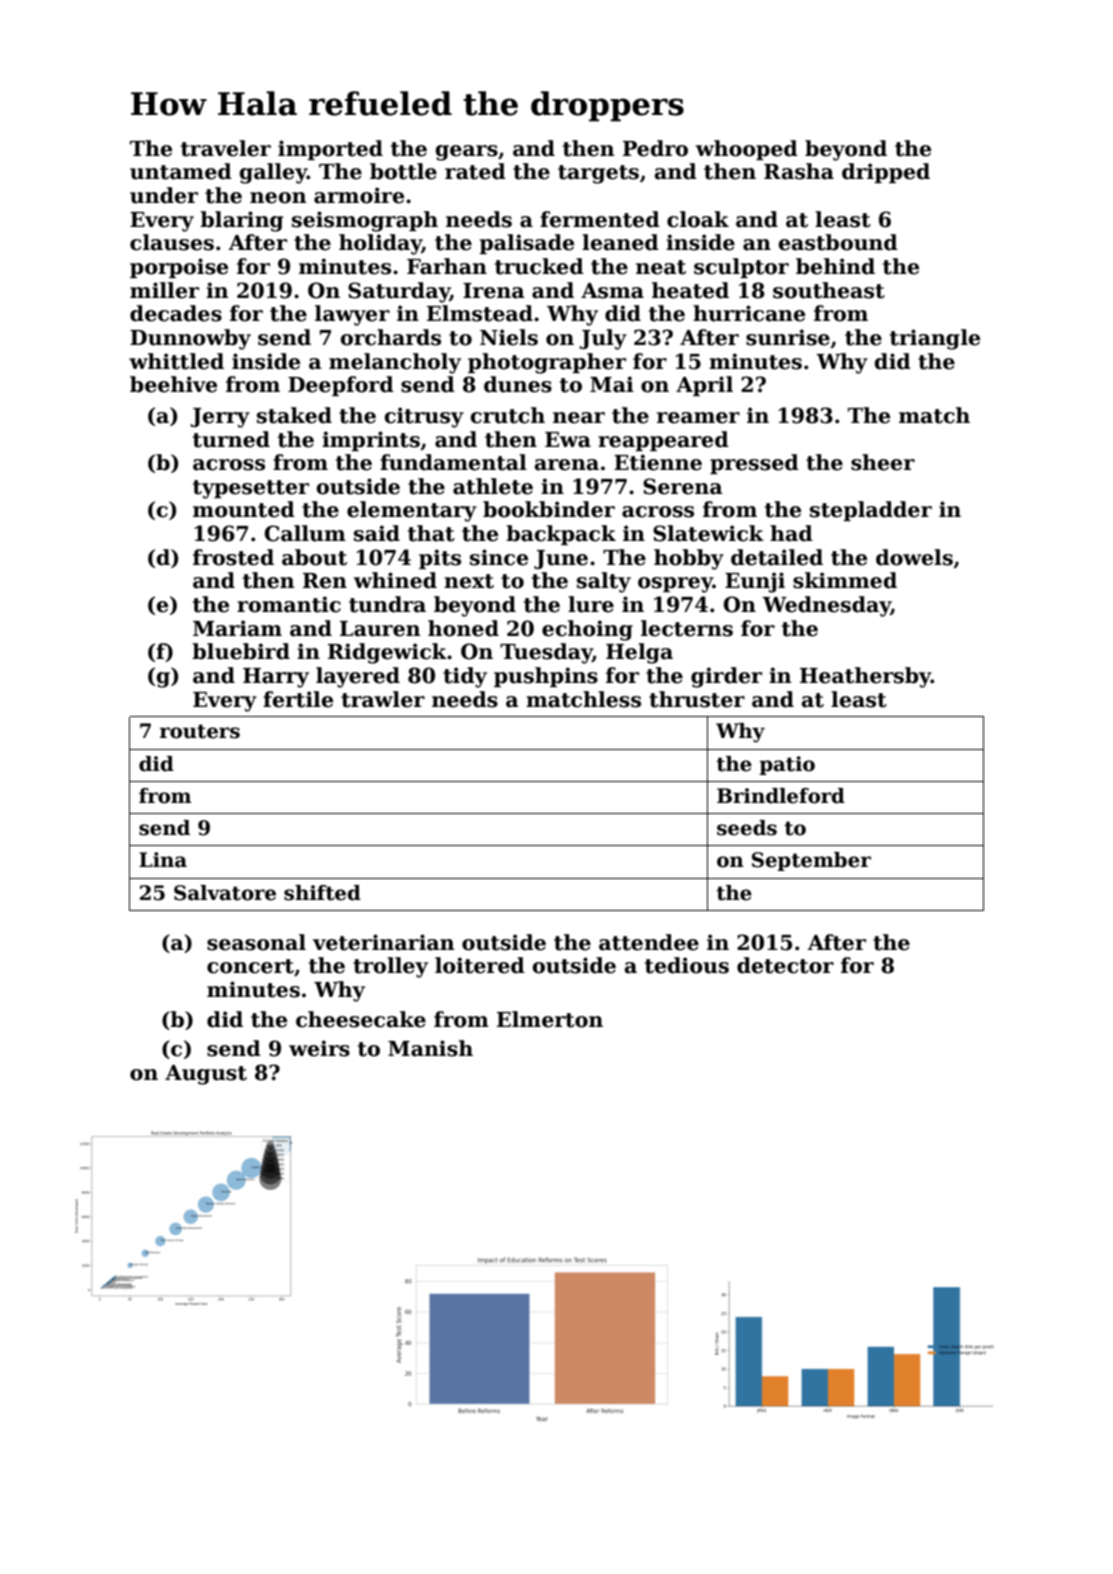  I want to click on traveler, so click(226, 148).
